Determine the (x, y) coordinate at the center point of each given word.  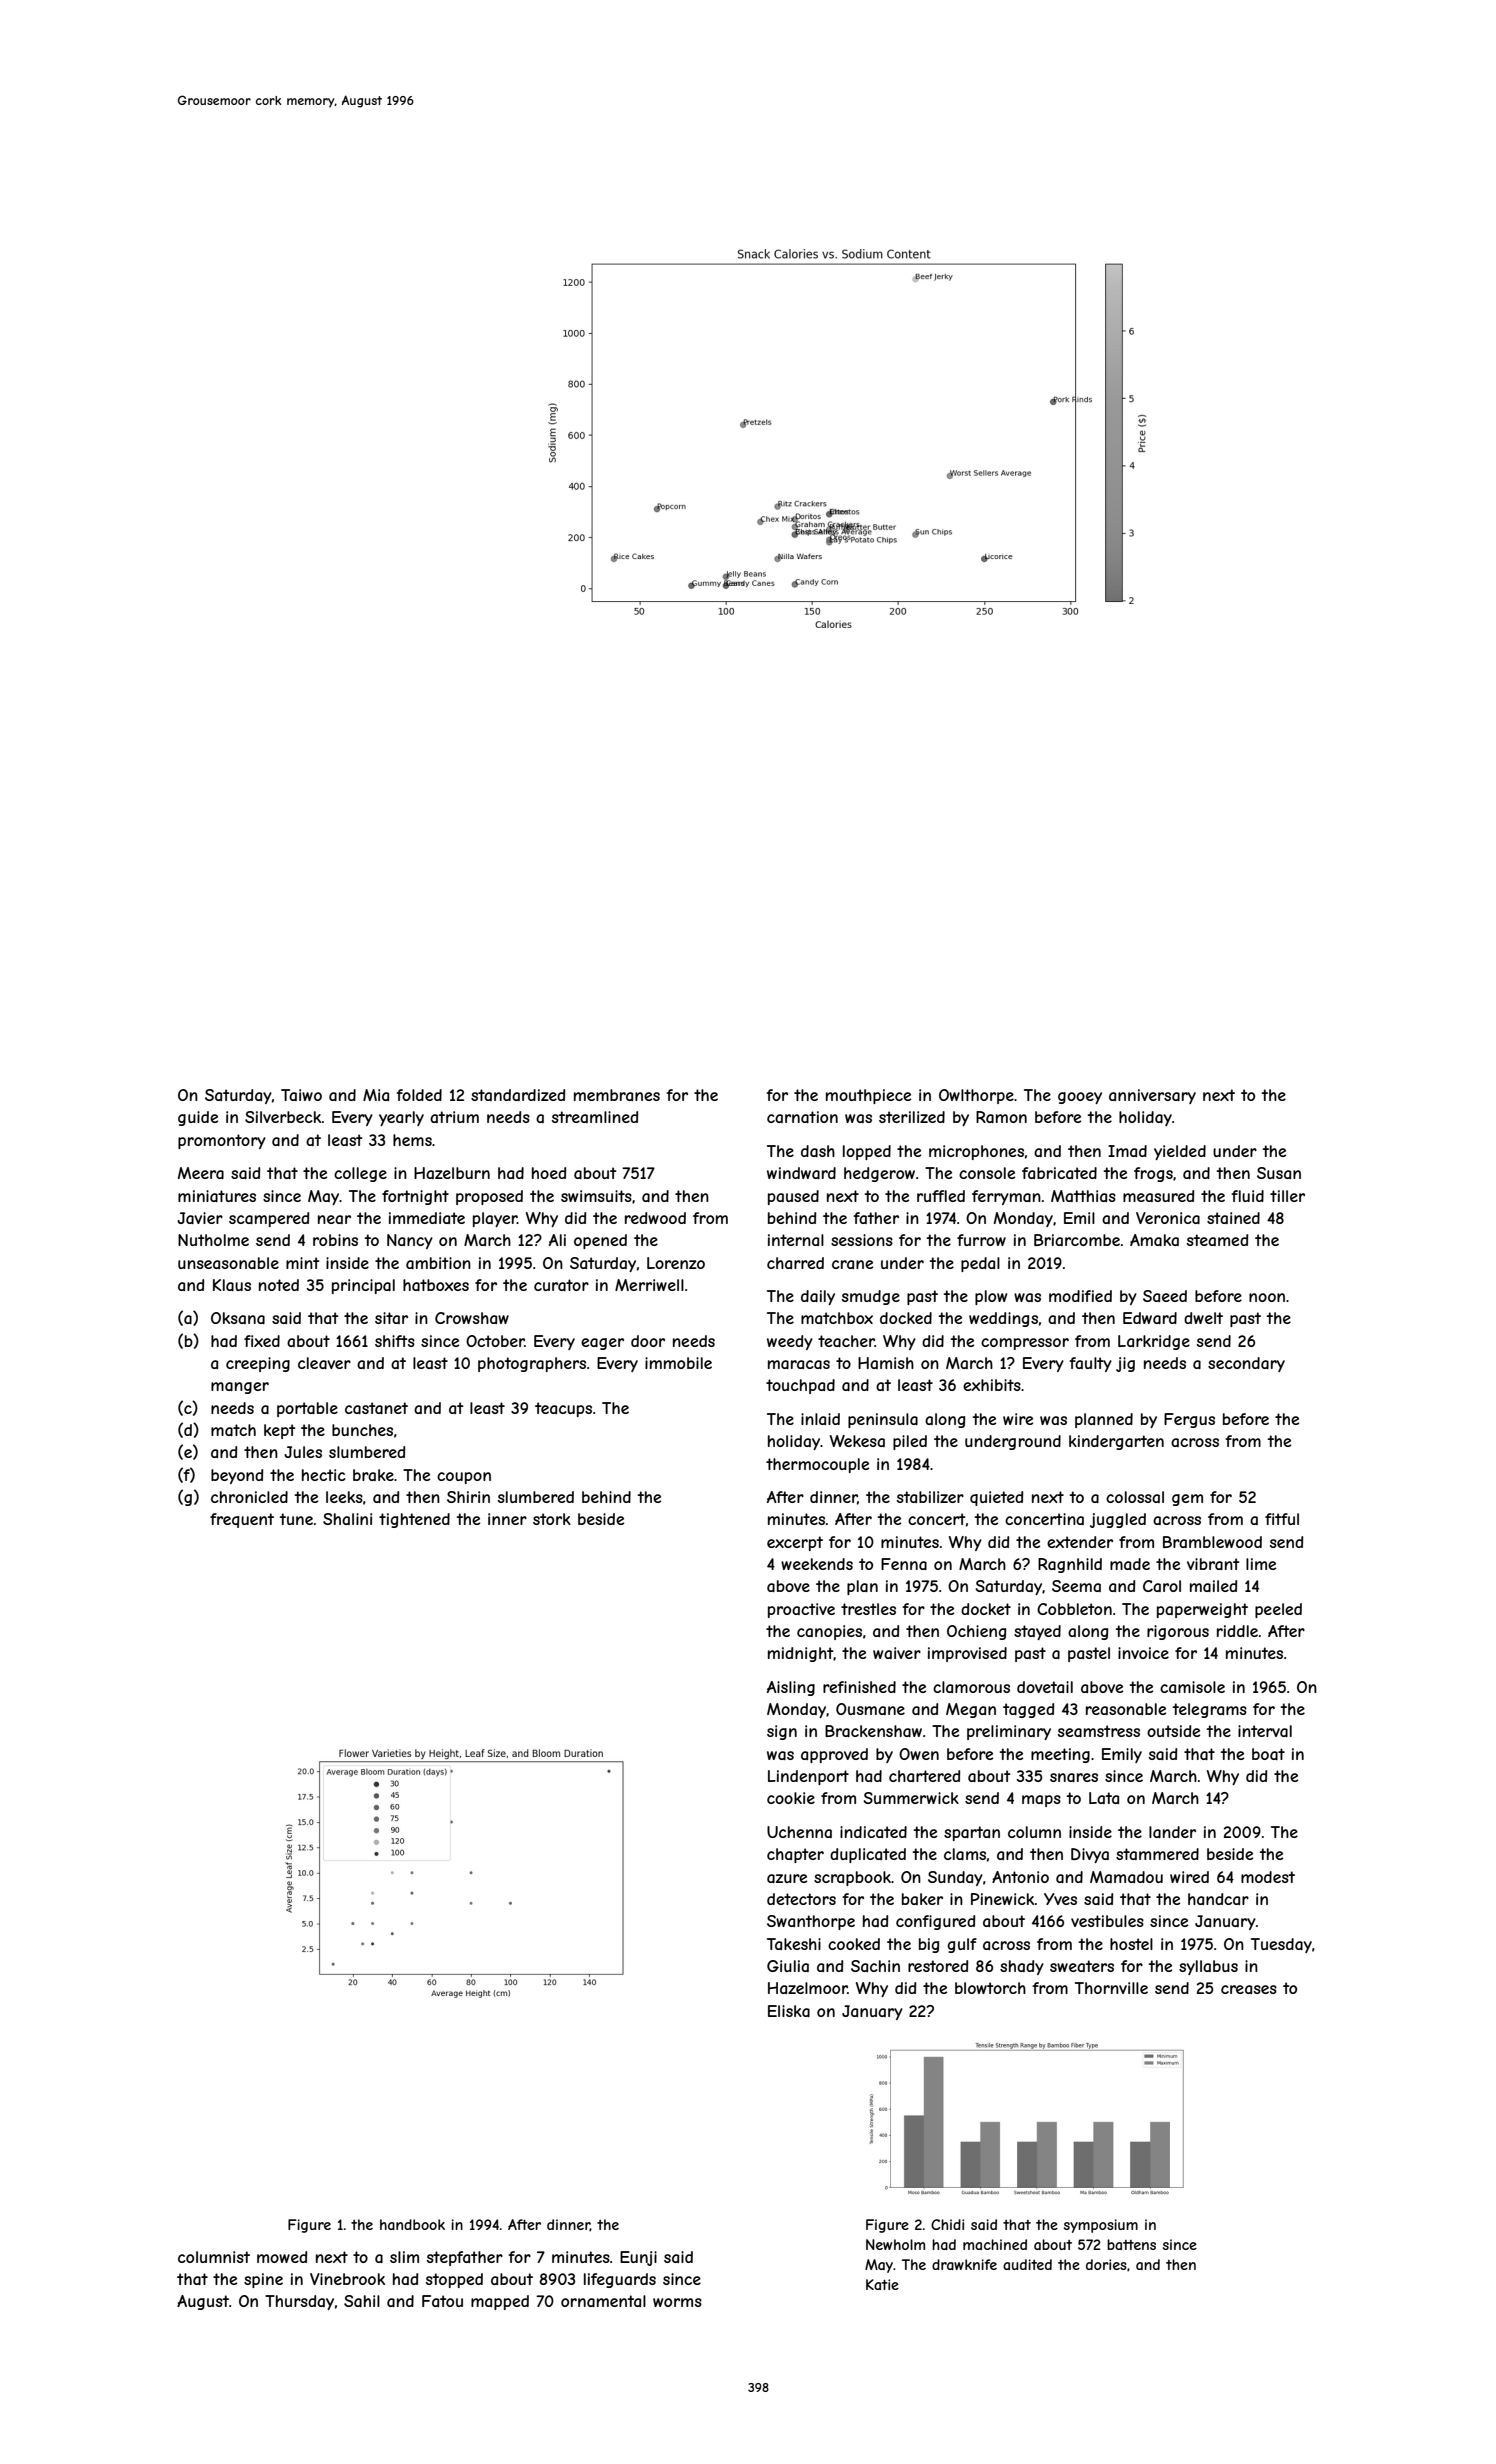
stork (552, 1519)
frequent (242, 1520)
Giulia (788, 1966)
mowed (282, 2257)
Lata (1104, 1798)
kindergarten (1116, 1442)
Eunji (638, 2258)
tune (296, 1519)
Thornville (1111, 1988)
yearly (401, 1118)
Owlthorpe (976, 1096)
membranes (617, 1095)
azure (787, 1878)
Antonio (1020, 1877)
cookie (791, 1798)
